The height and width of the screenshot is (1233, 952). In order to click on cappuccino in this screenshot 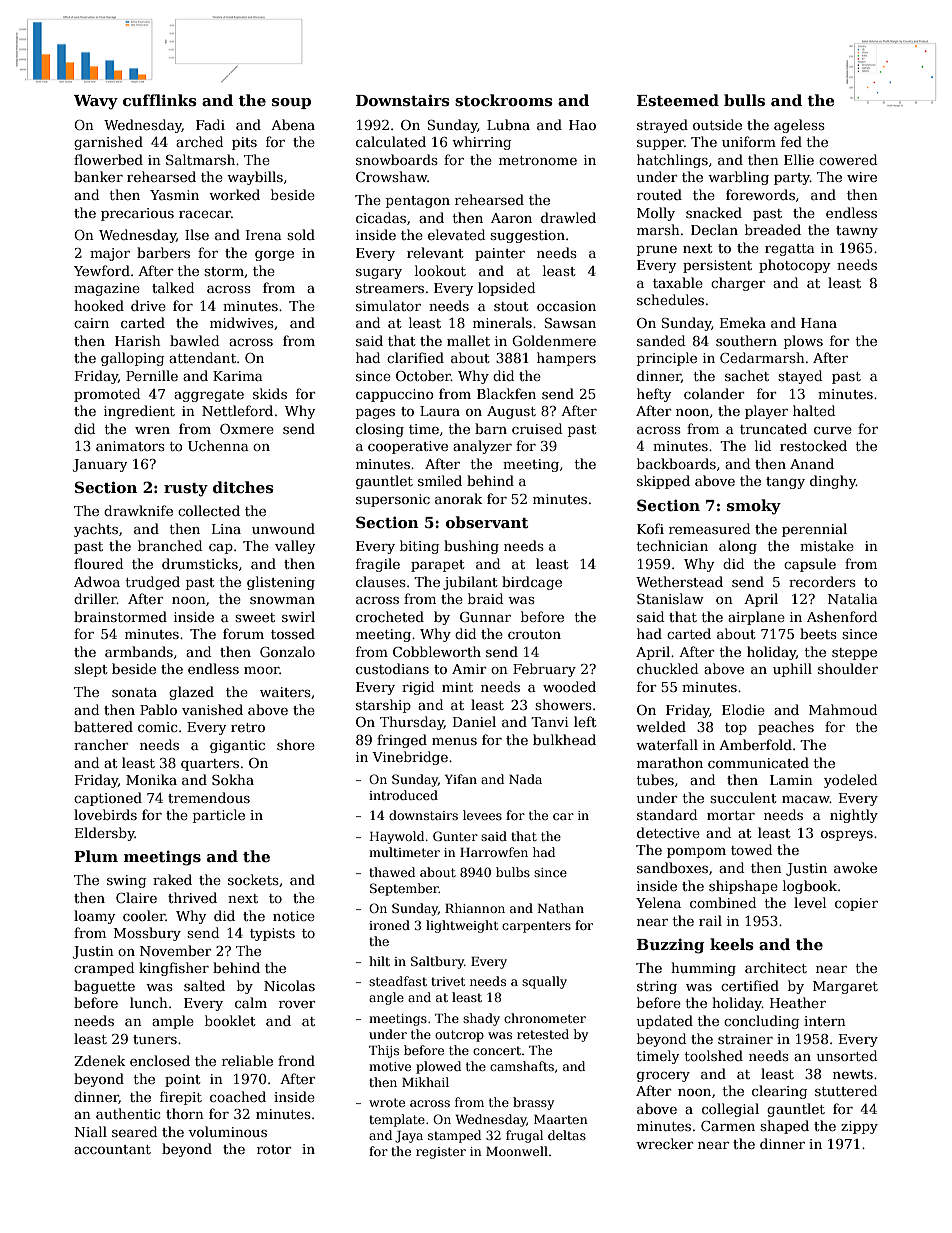, I will do `click(395, 395)`.
